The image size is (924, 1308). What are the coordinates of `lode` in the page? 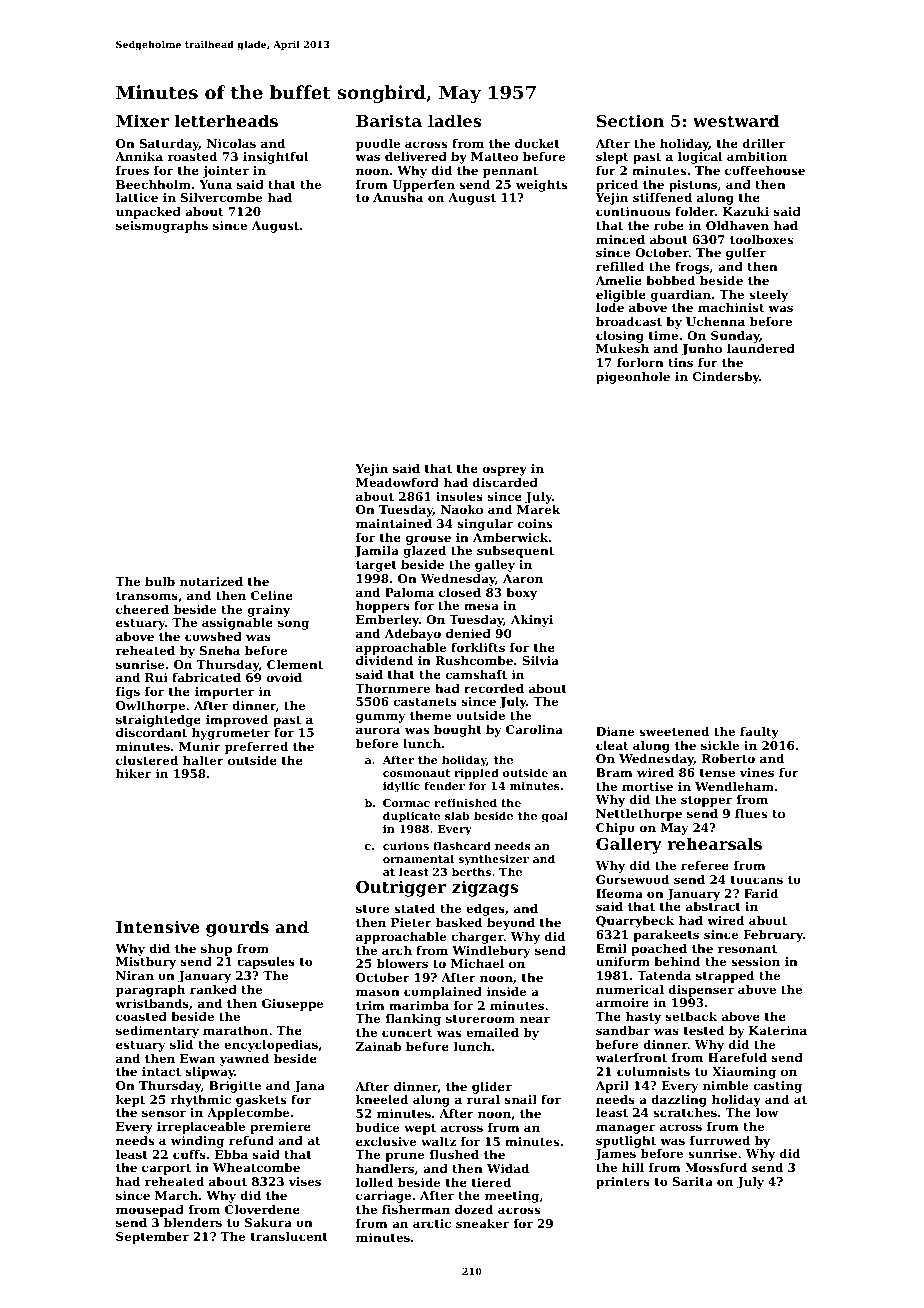 It's located at (610, 307).
